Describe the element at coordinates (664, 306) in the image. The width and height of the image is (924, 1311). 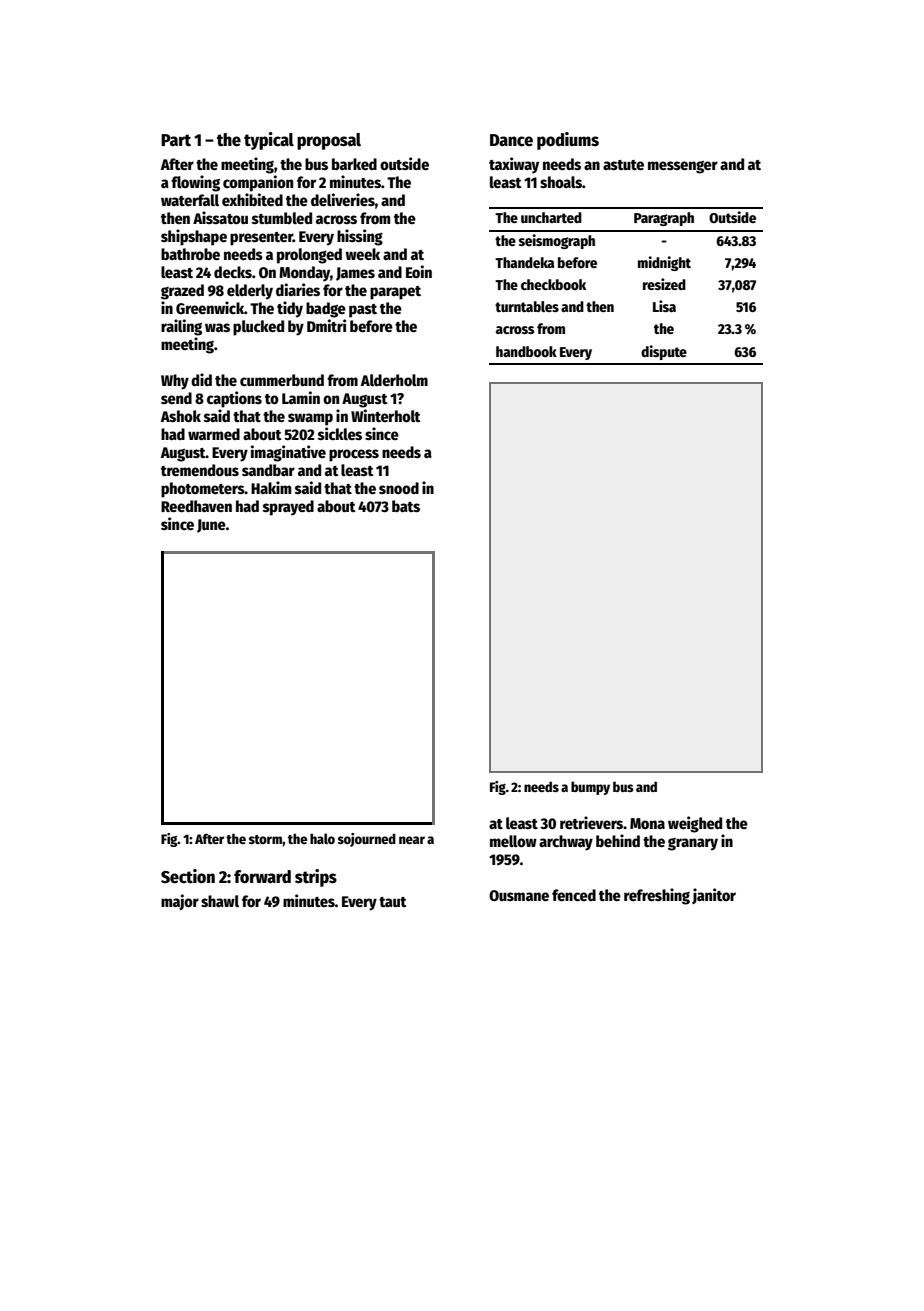
I see `Lisa` at that location.
